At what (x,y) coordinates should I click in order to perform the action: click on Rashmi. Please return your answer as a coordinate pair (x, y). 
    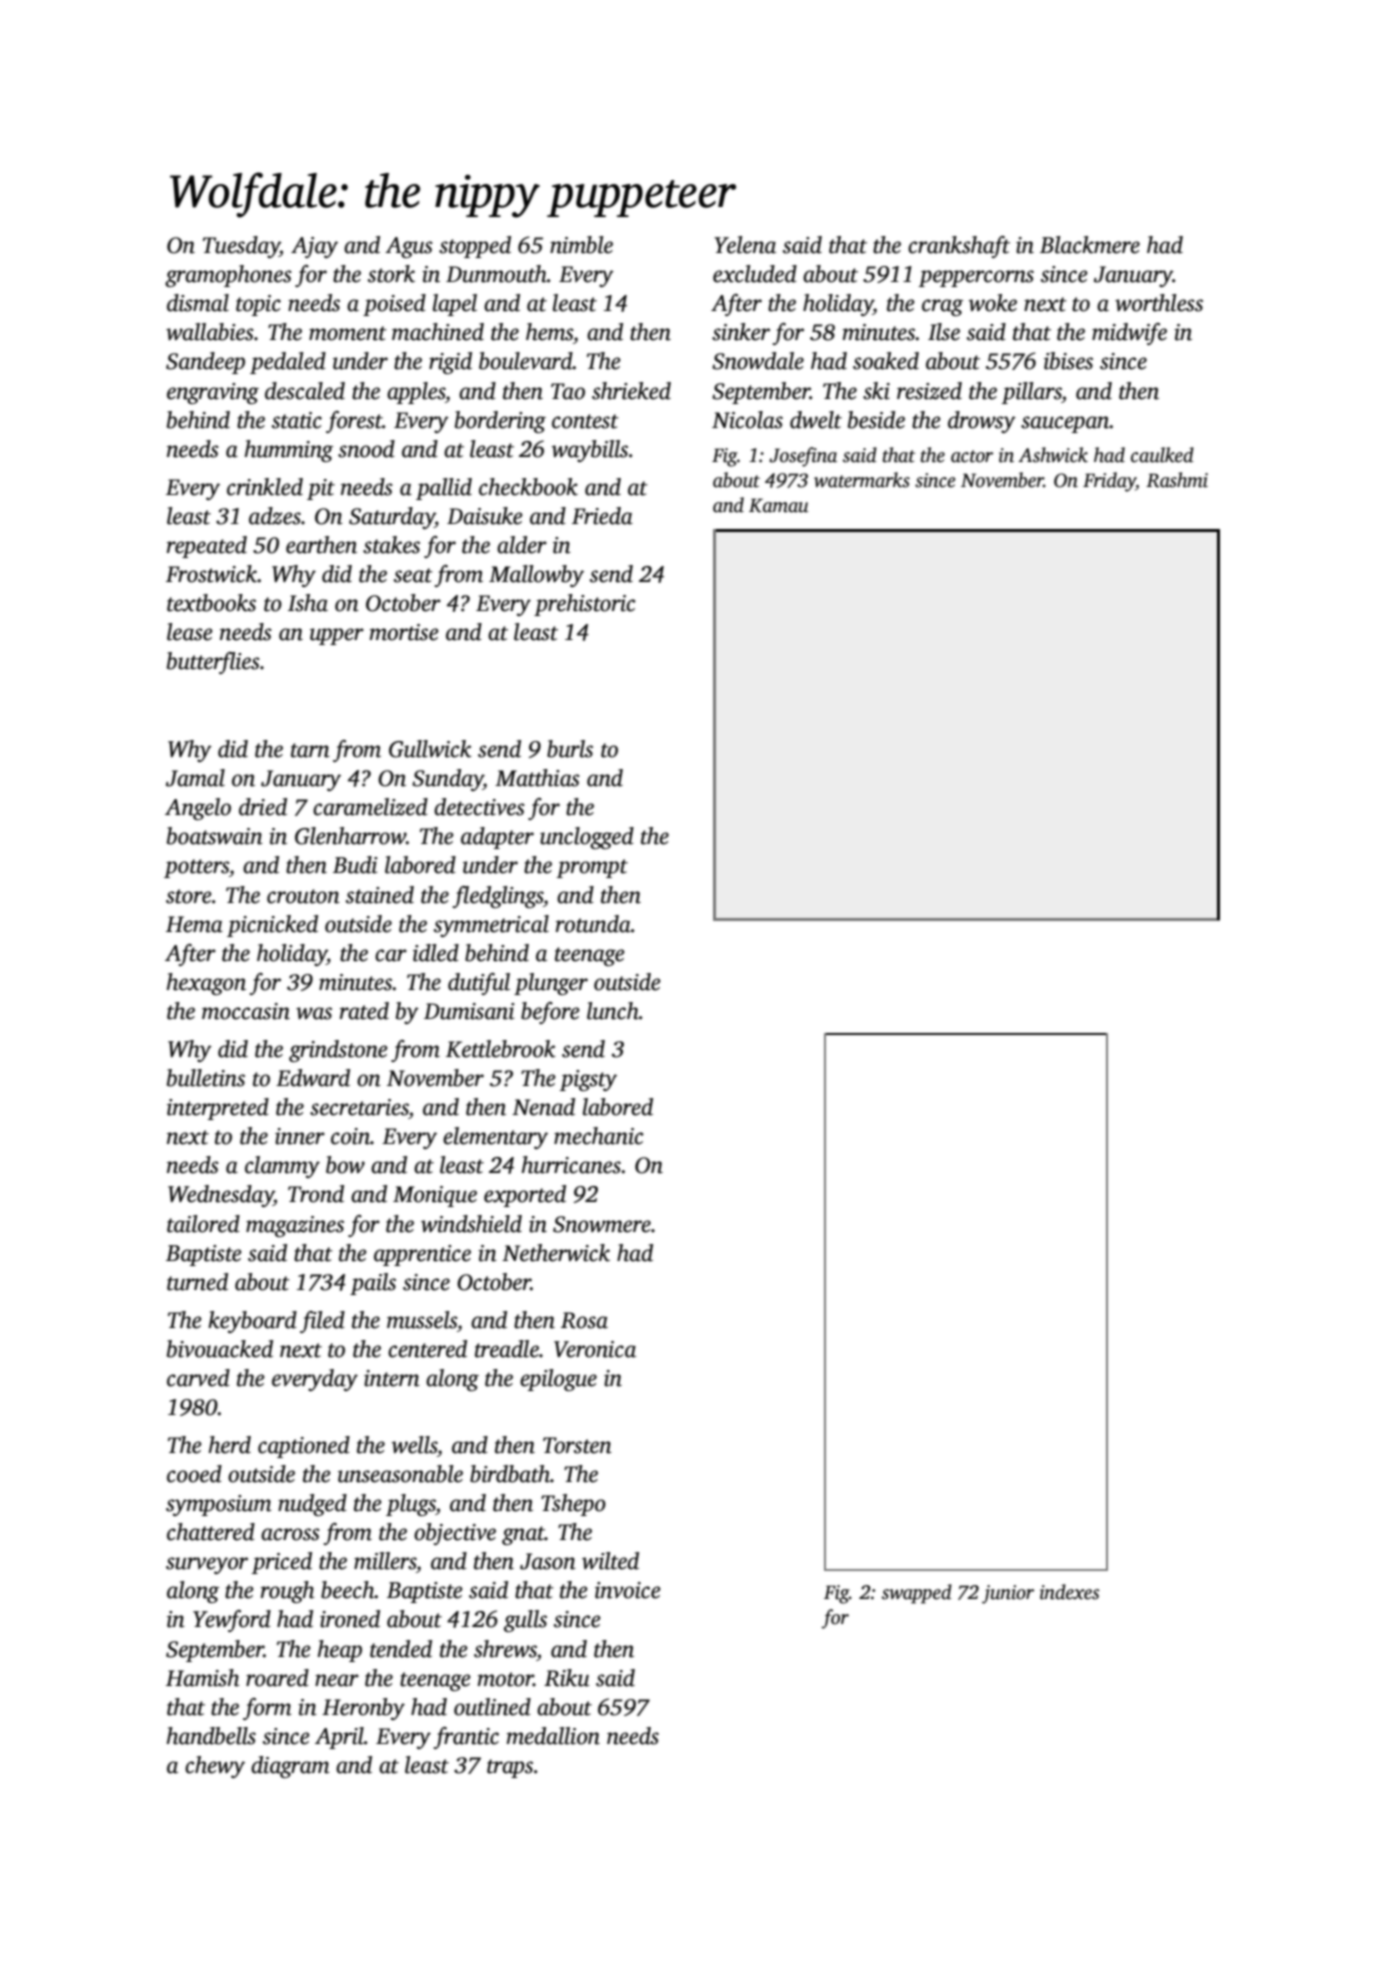
    Looking at the image, I should click on (1177, 480).
